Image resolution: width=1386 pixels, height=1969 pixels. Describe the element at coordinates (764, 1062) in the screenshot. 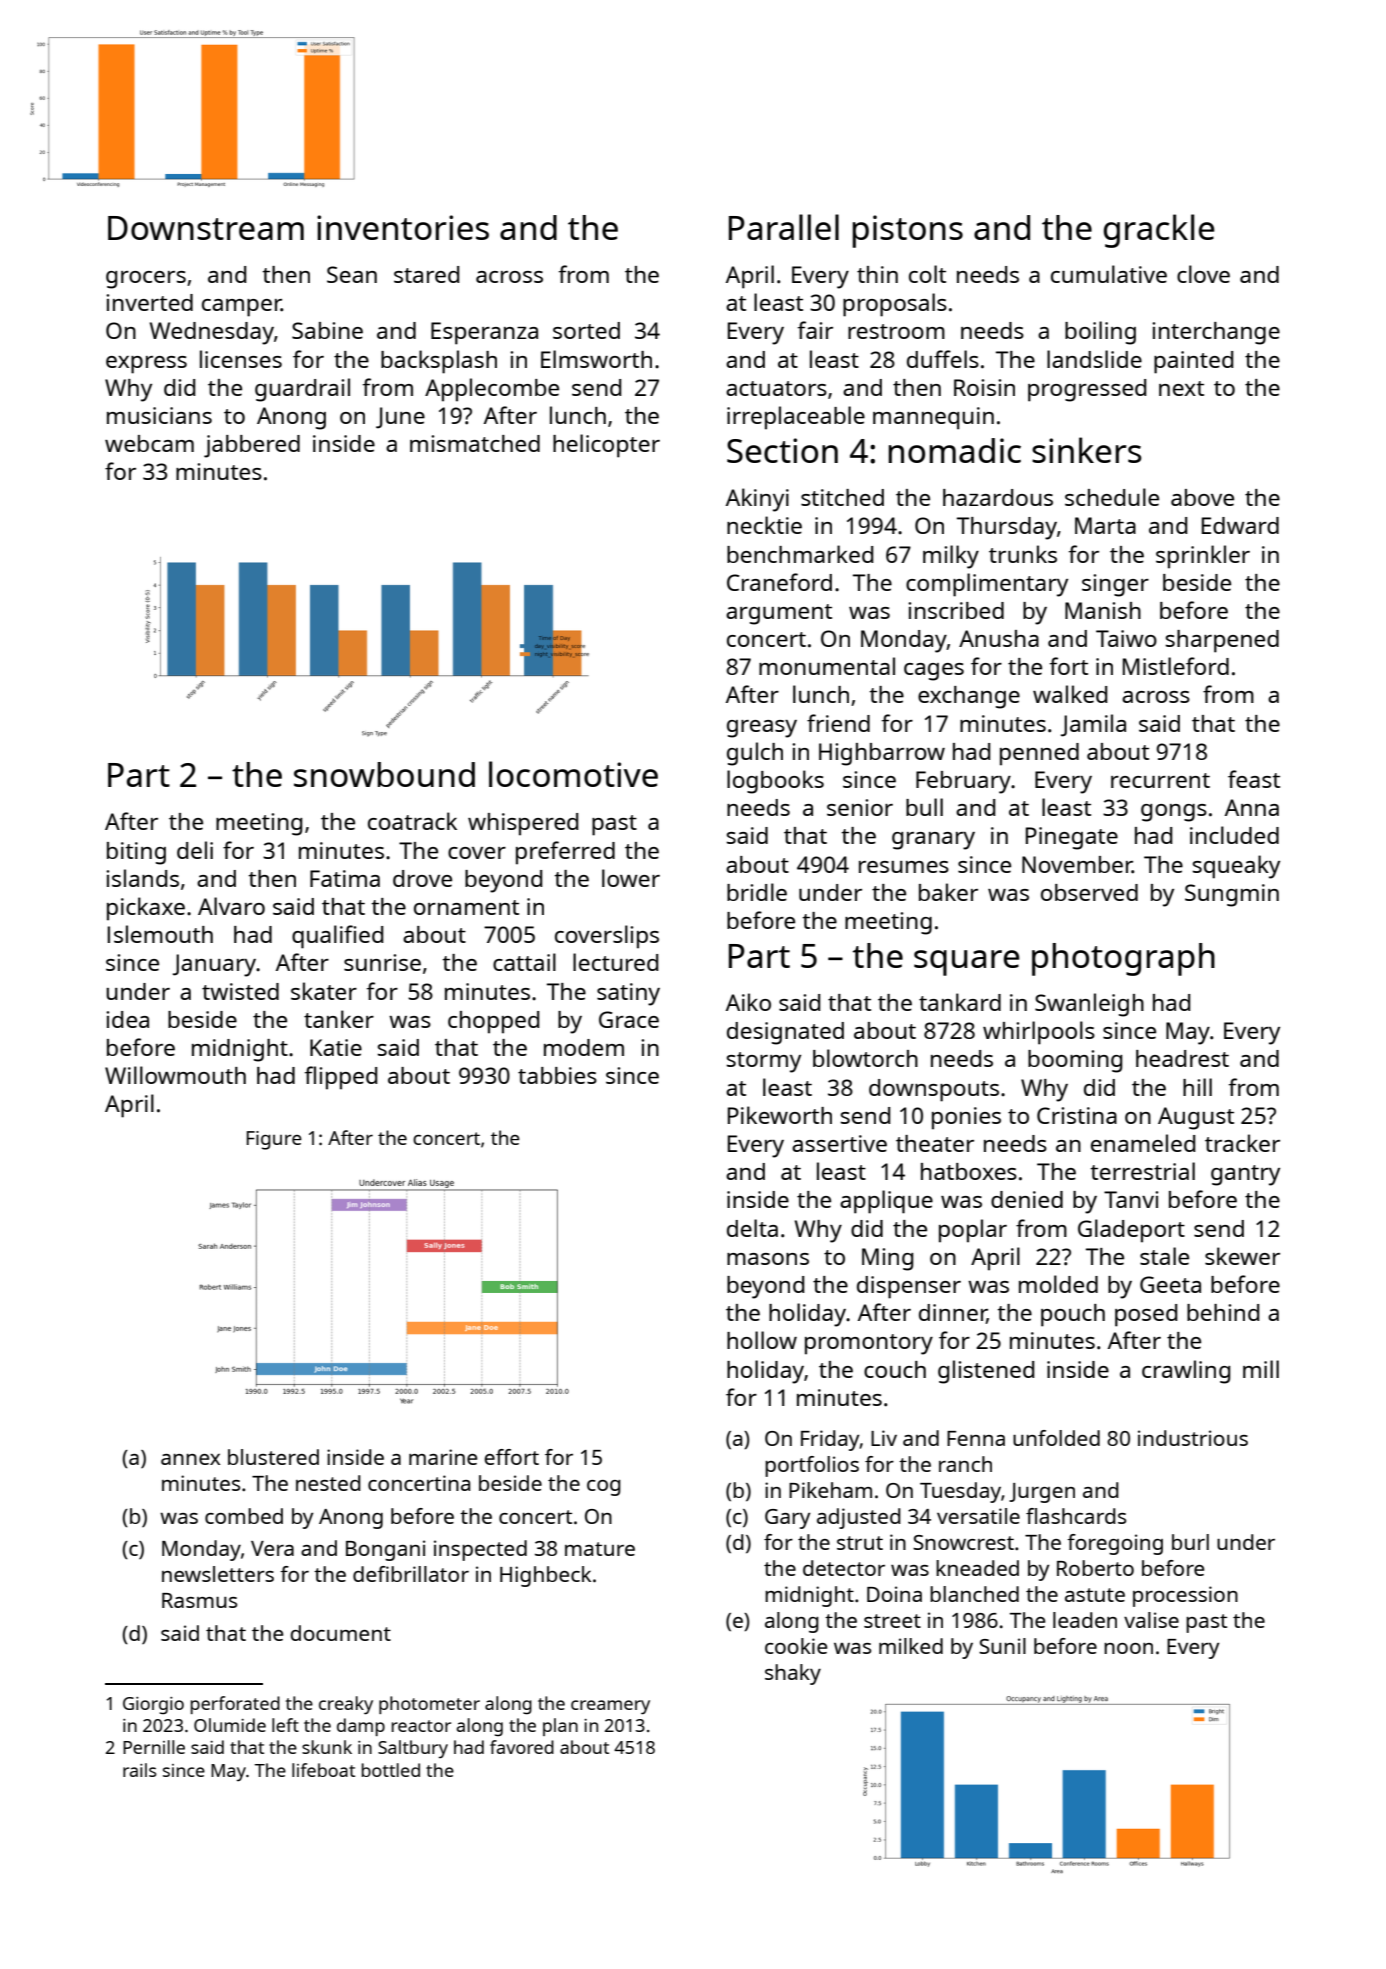

I see `stormy` at that location.
